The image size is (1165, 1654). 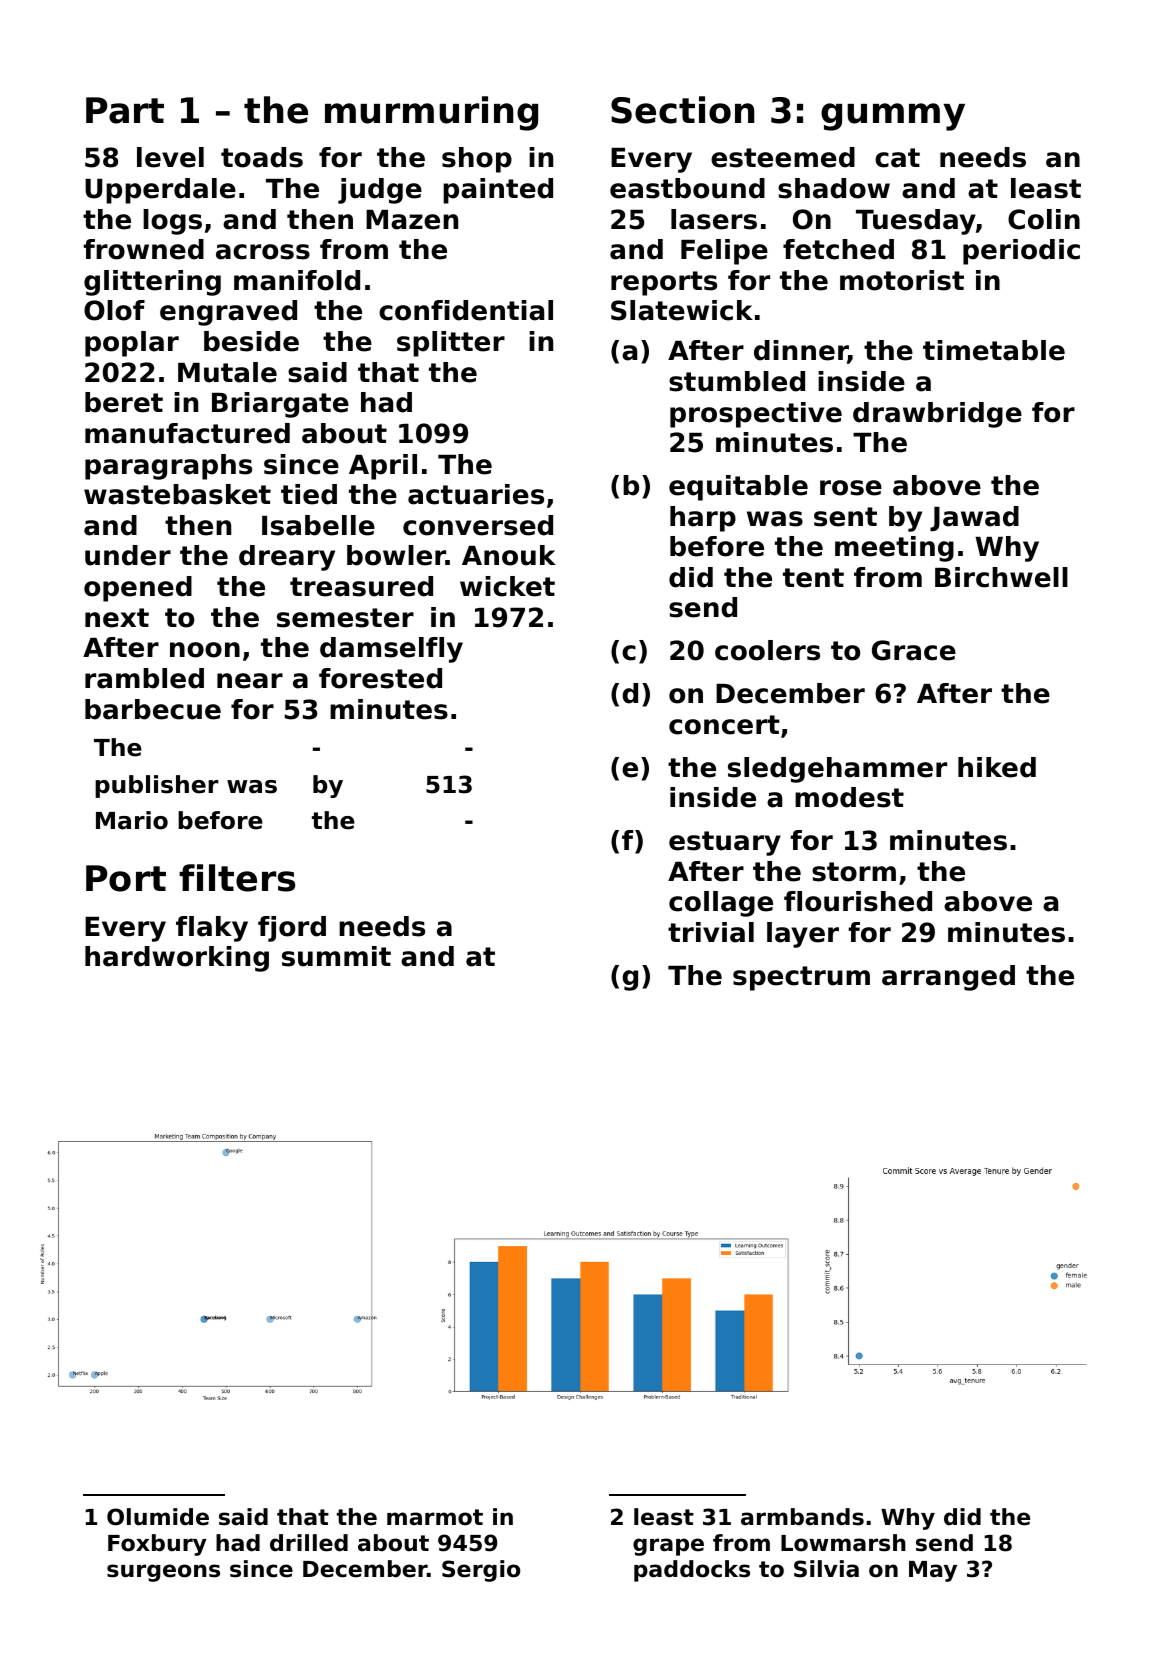 I want to click on wastebasket, so click(x=177, y=494).
